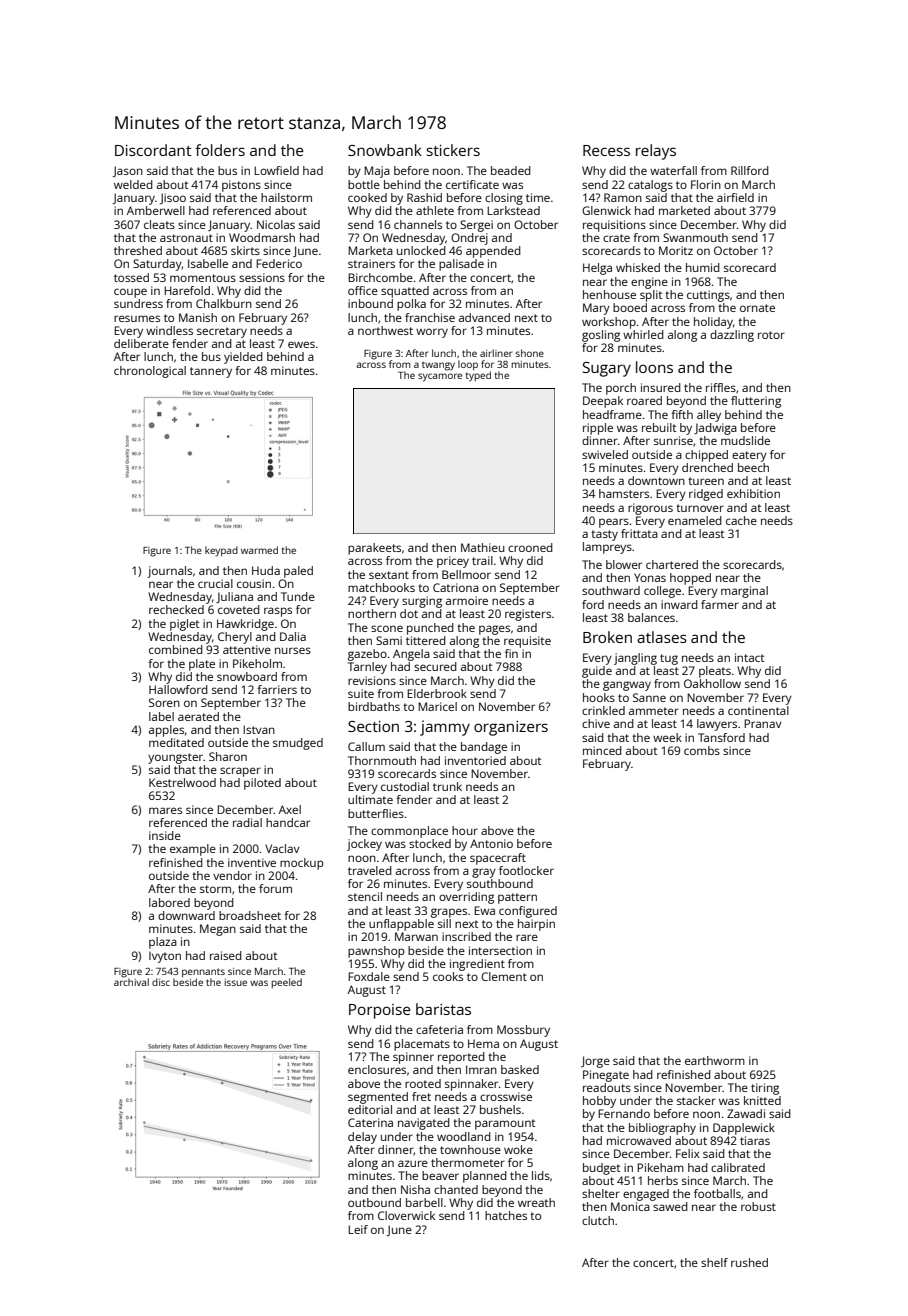 This image has width=908, height=1316. Describe the element at coordinates (176, 649) in the image. I see `combined` at that location.
